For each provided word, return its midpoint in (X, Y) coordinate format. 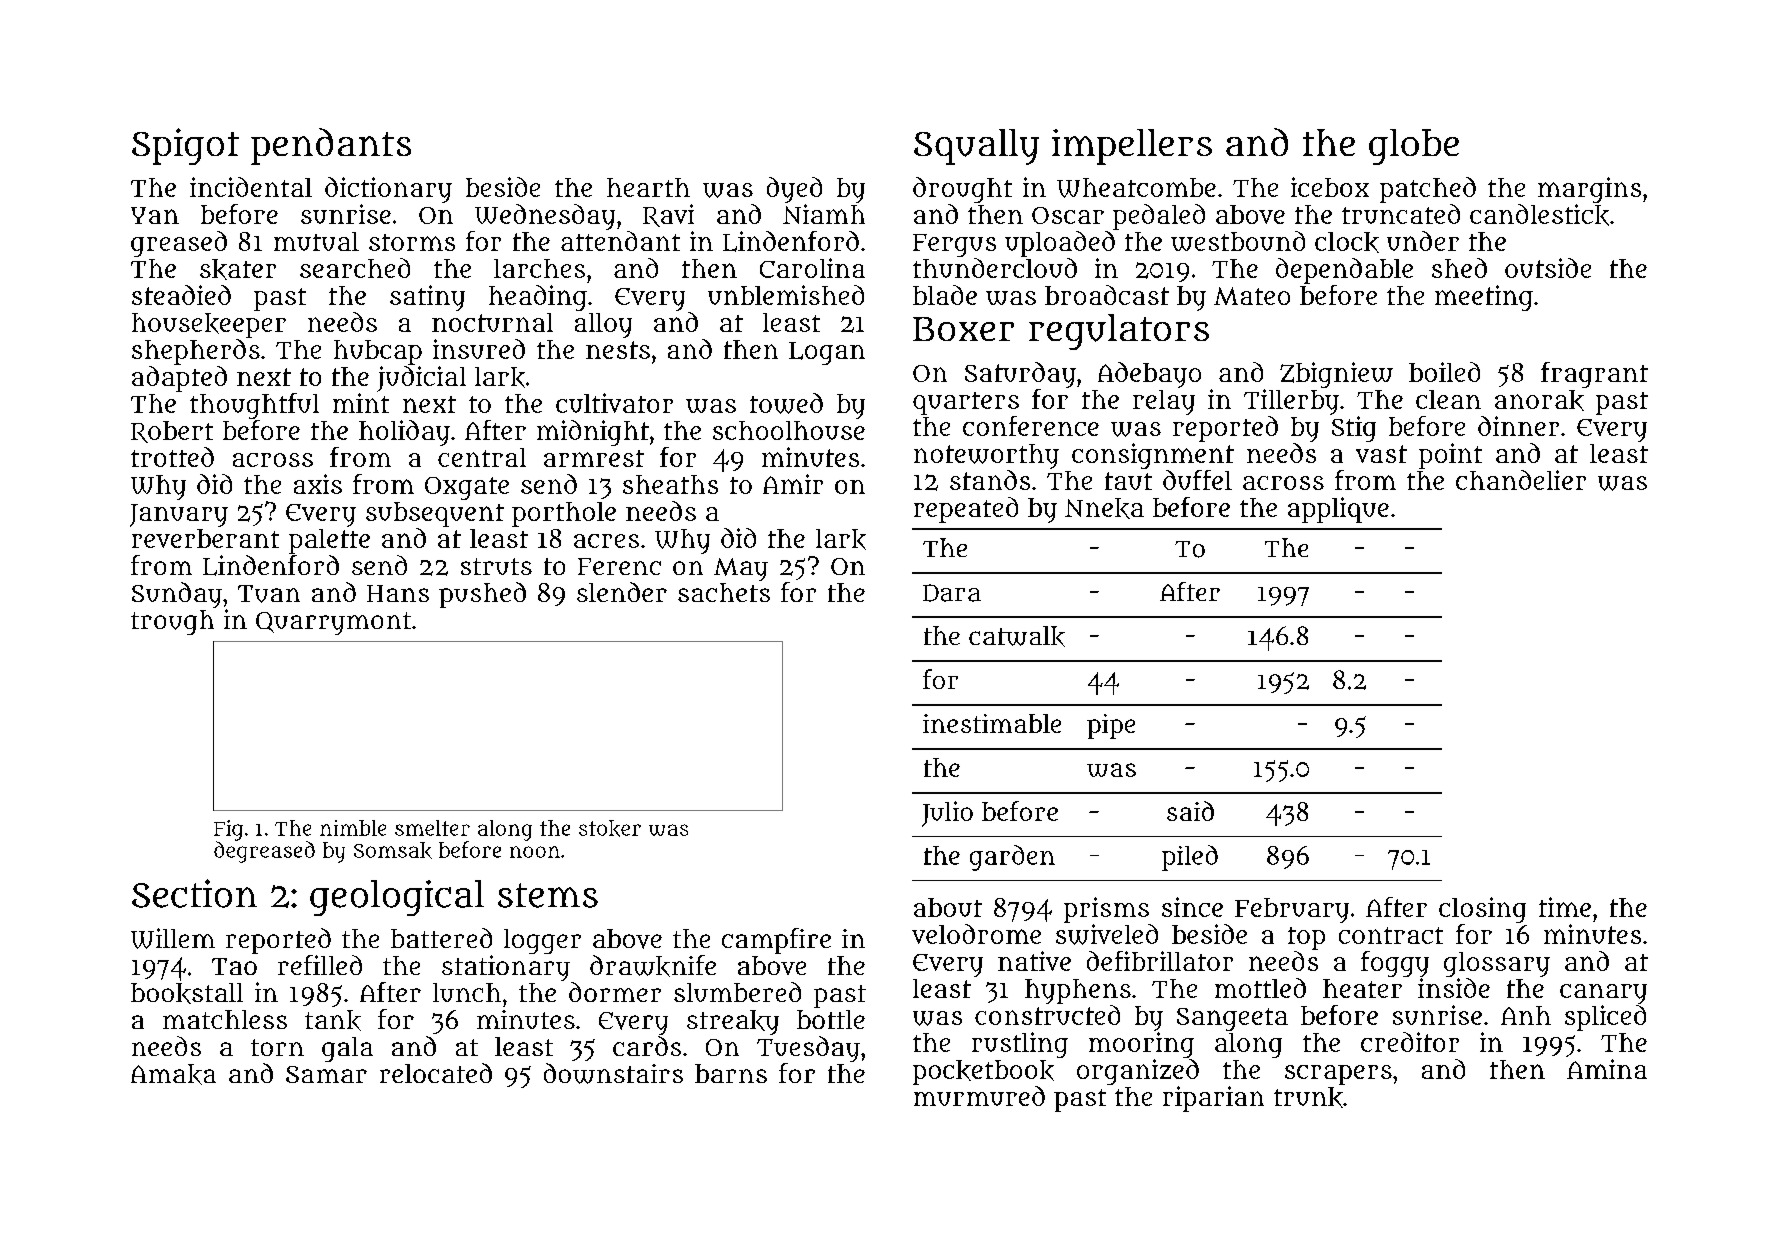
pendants (331, 146)
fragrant (1594, 375)
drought (962, 190)
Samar (326, 1074)
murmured (979, 1096)
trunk (1308, 1097)
